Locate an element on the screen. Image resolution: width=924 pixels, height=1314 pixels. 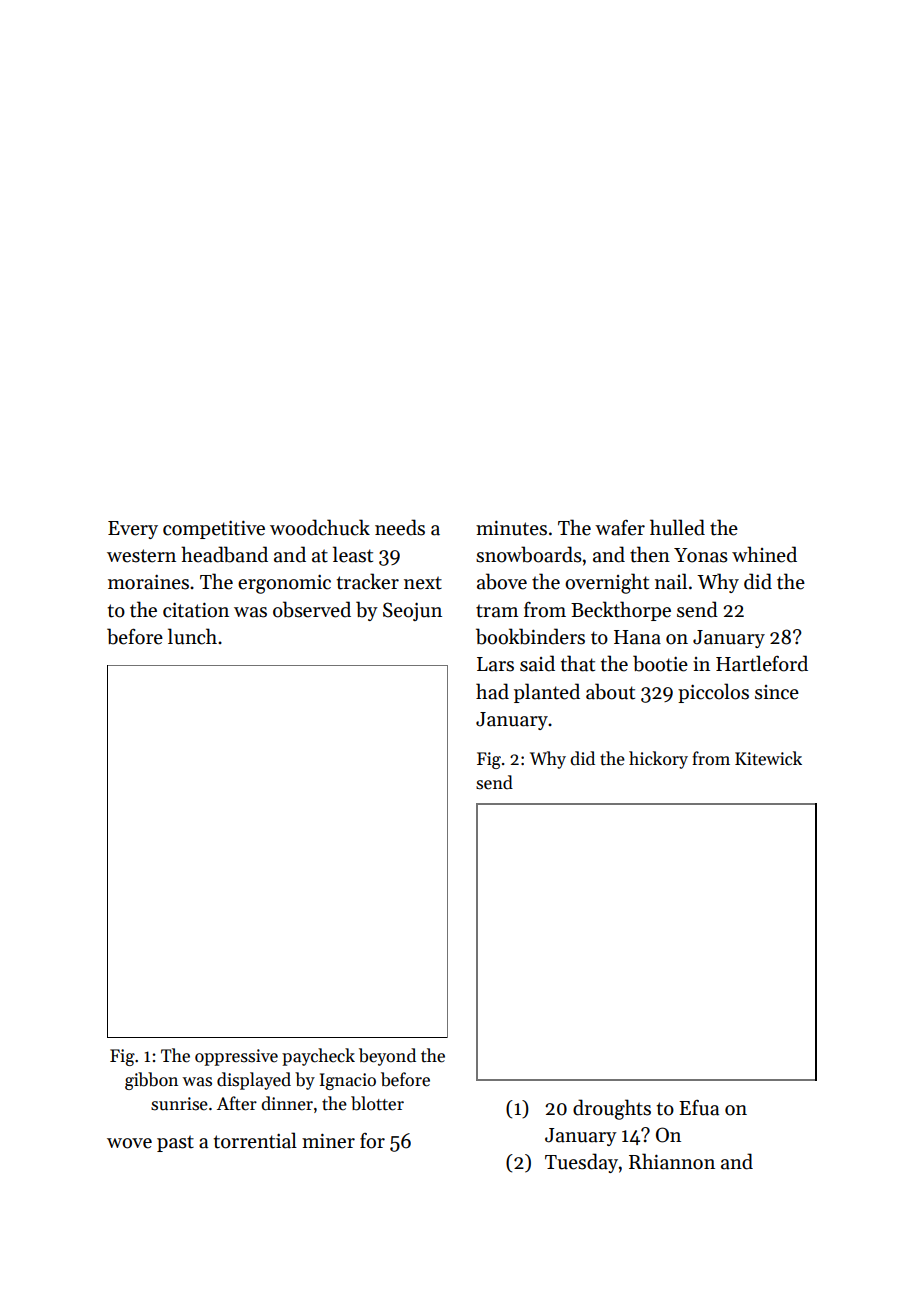
said is located at coordinates (537, 663).
